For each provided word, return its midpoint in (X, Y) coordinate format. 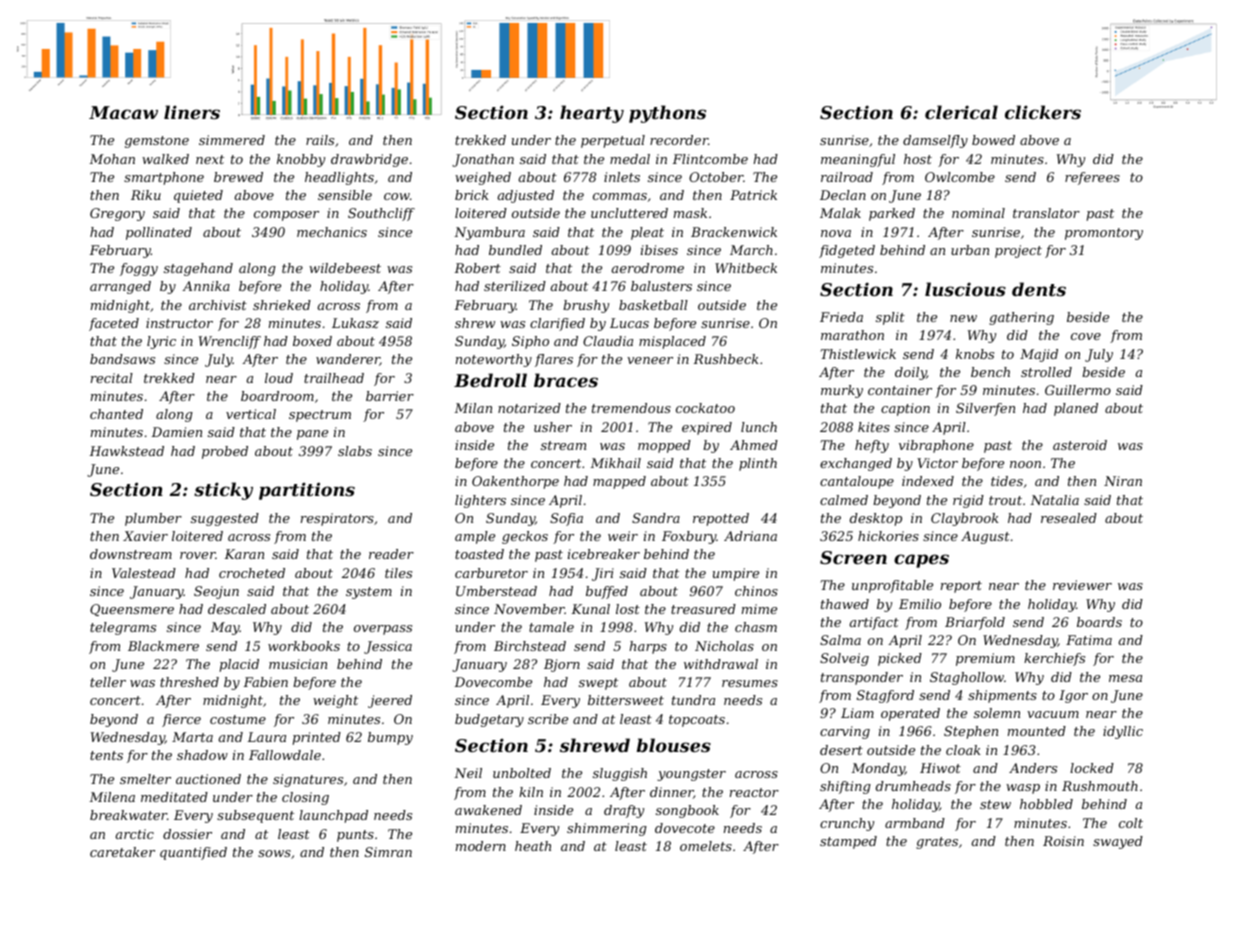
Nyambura (489, 233)
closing (305, 798)
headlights (339, 178)
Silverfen (985, 409)
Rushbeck (726, 359)
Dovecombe (493, 682)
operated (910, 714)
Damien (176, 432)
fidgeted (847, 251)
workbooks (304, 646)
